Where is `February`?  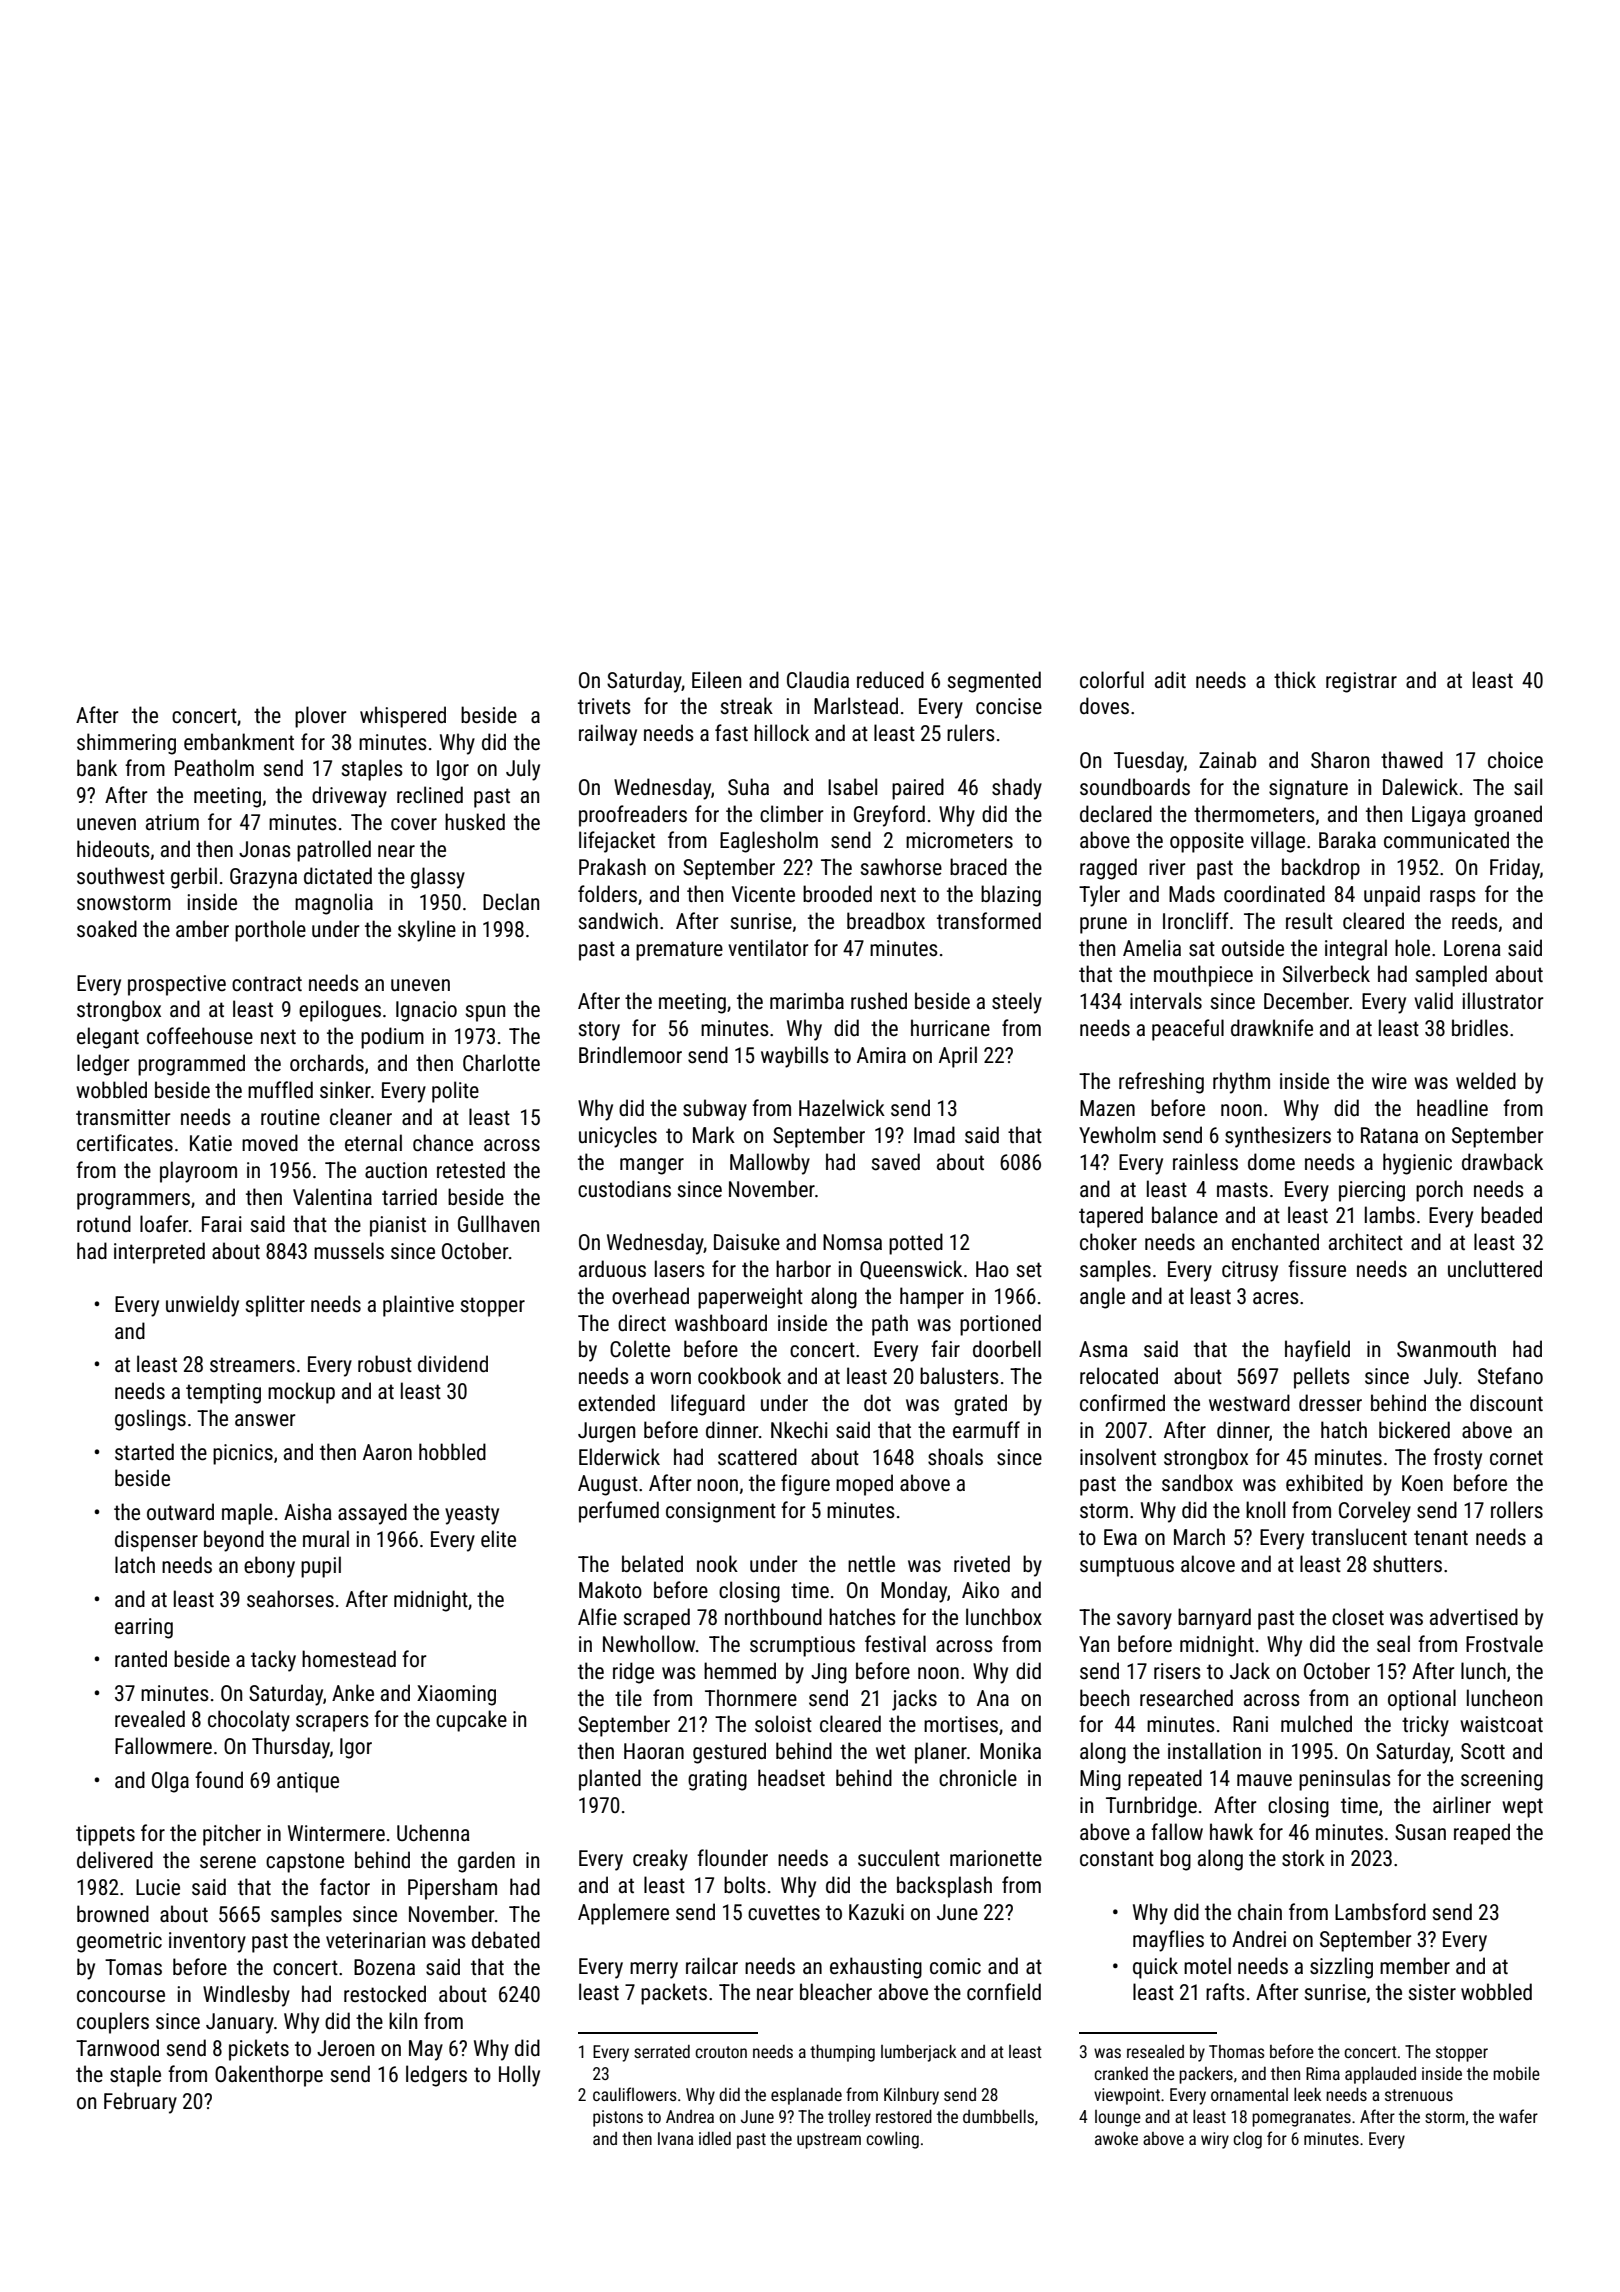
February is located at coordinates (140, 2103).
